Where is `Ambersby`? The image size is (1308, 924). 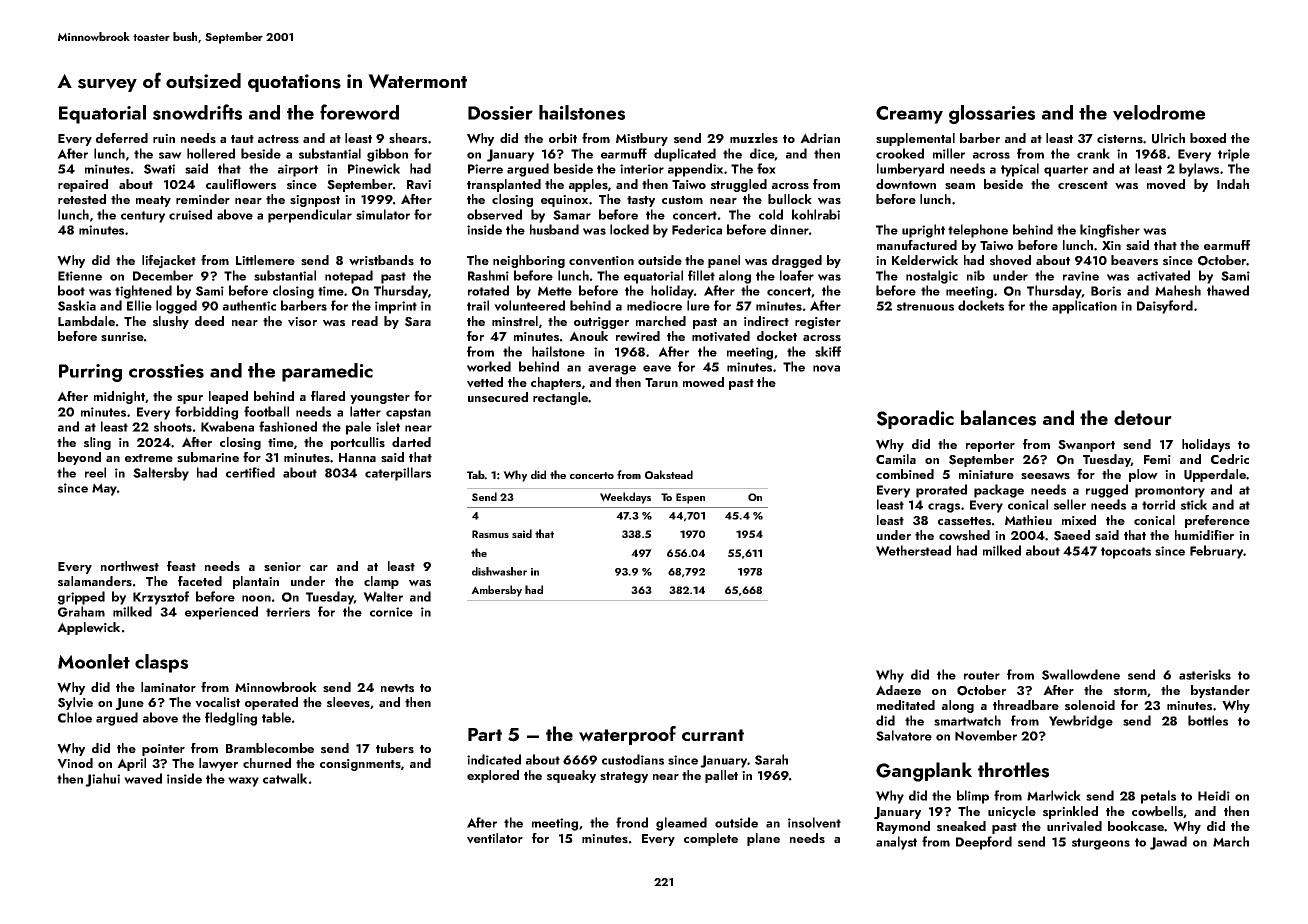 Ambersby is located at coordinates (496, 591).
